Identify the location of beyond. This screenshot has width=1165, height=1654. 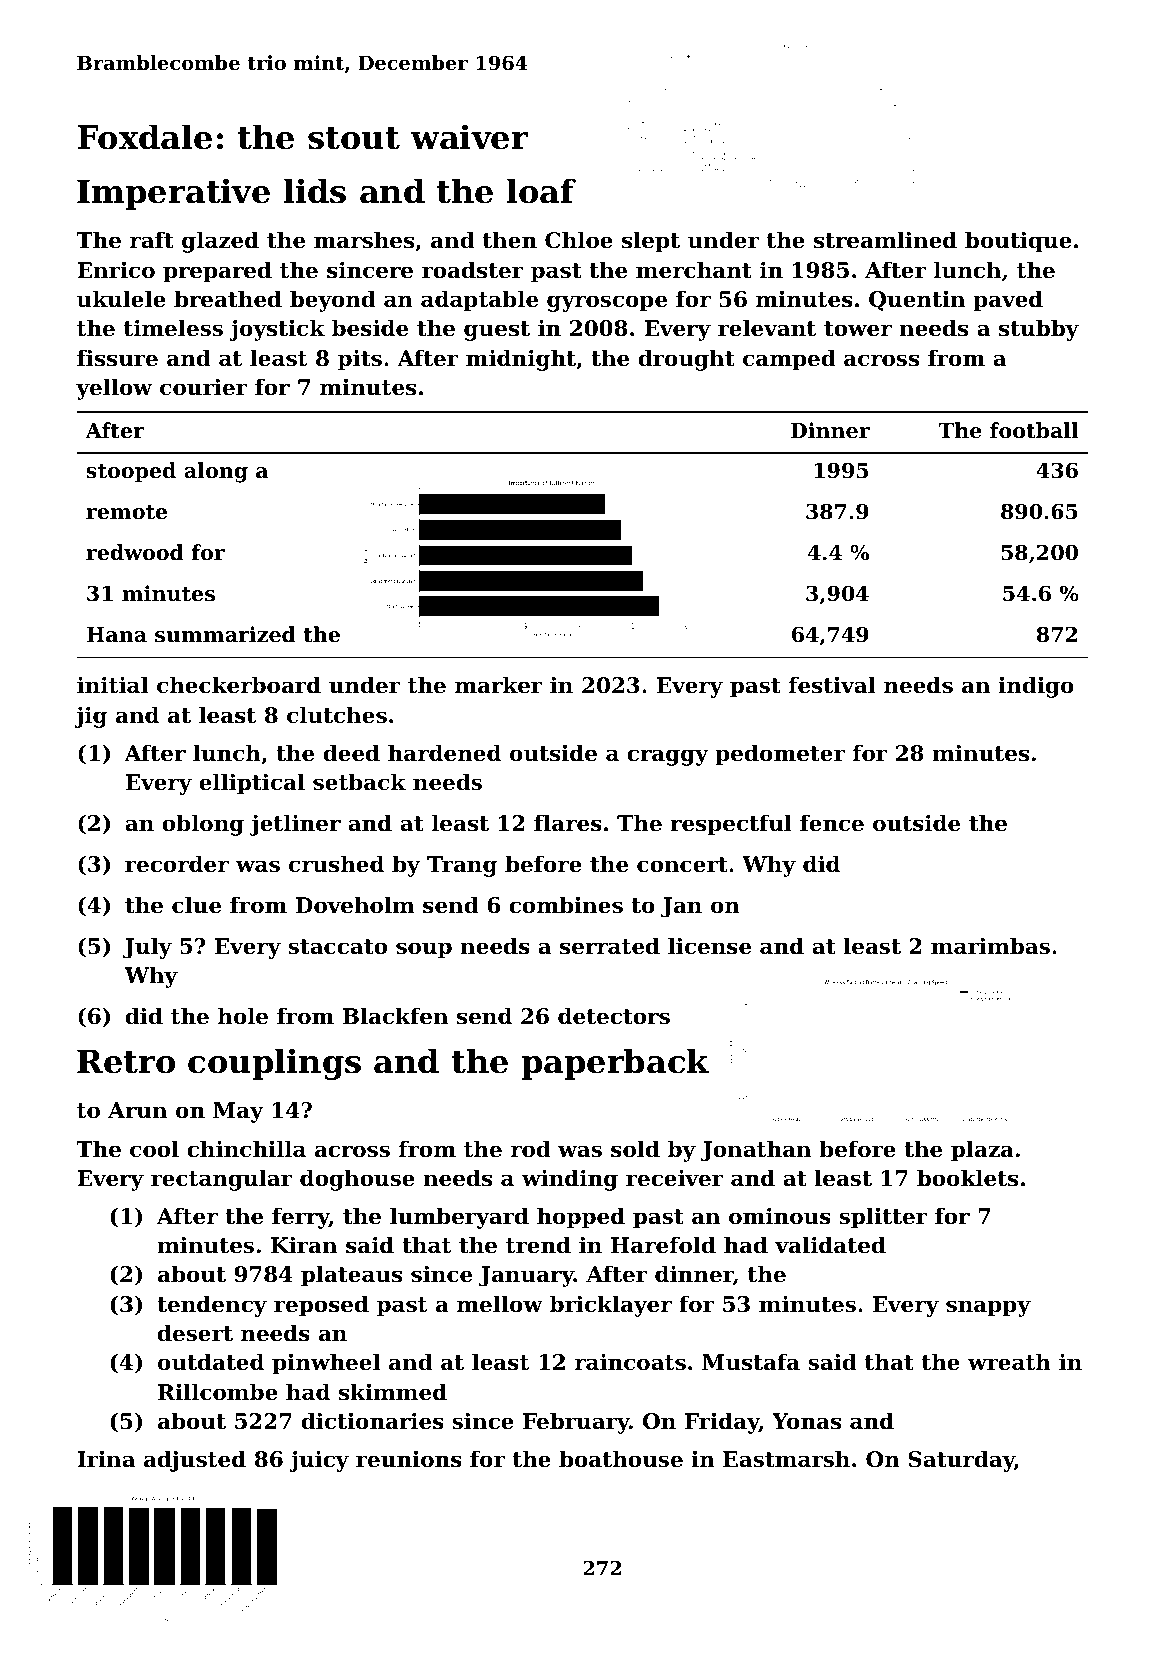
(333, 301).
